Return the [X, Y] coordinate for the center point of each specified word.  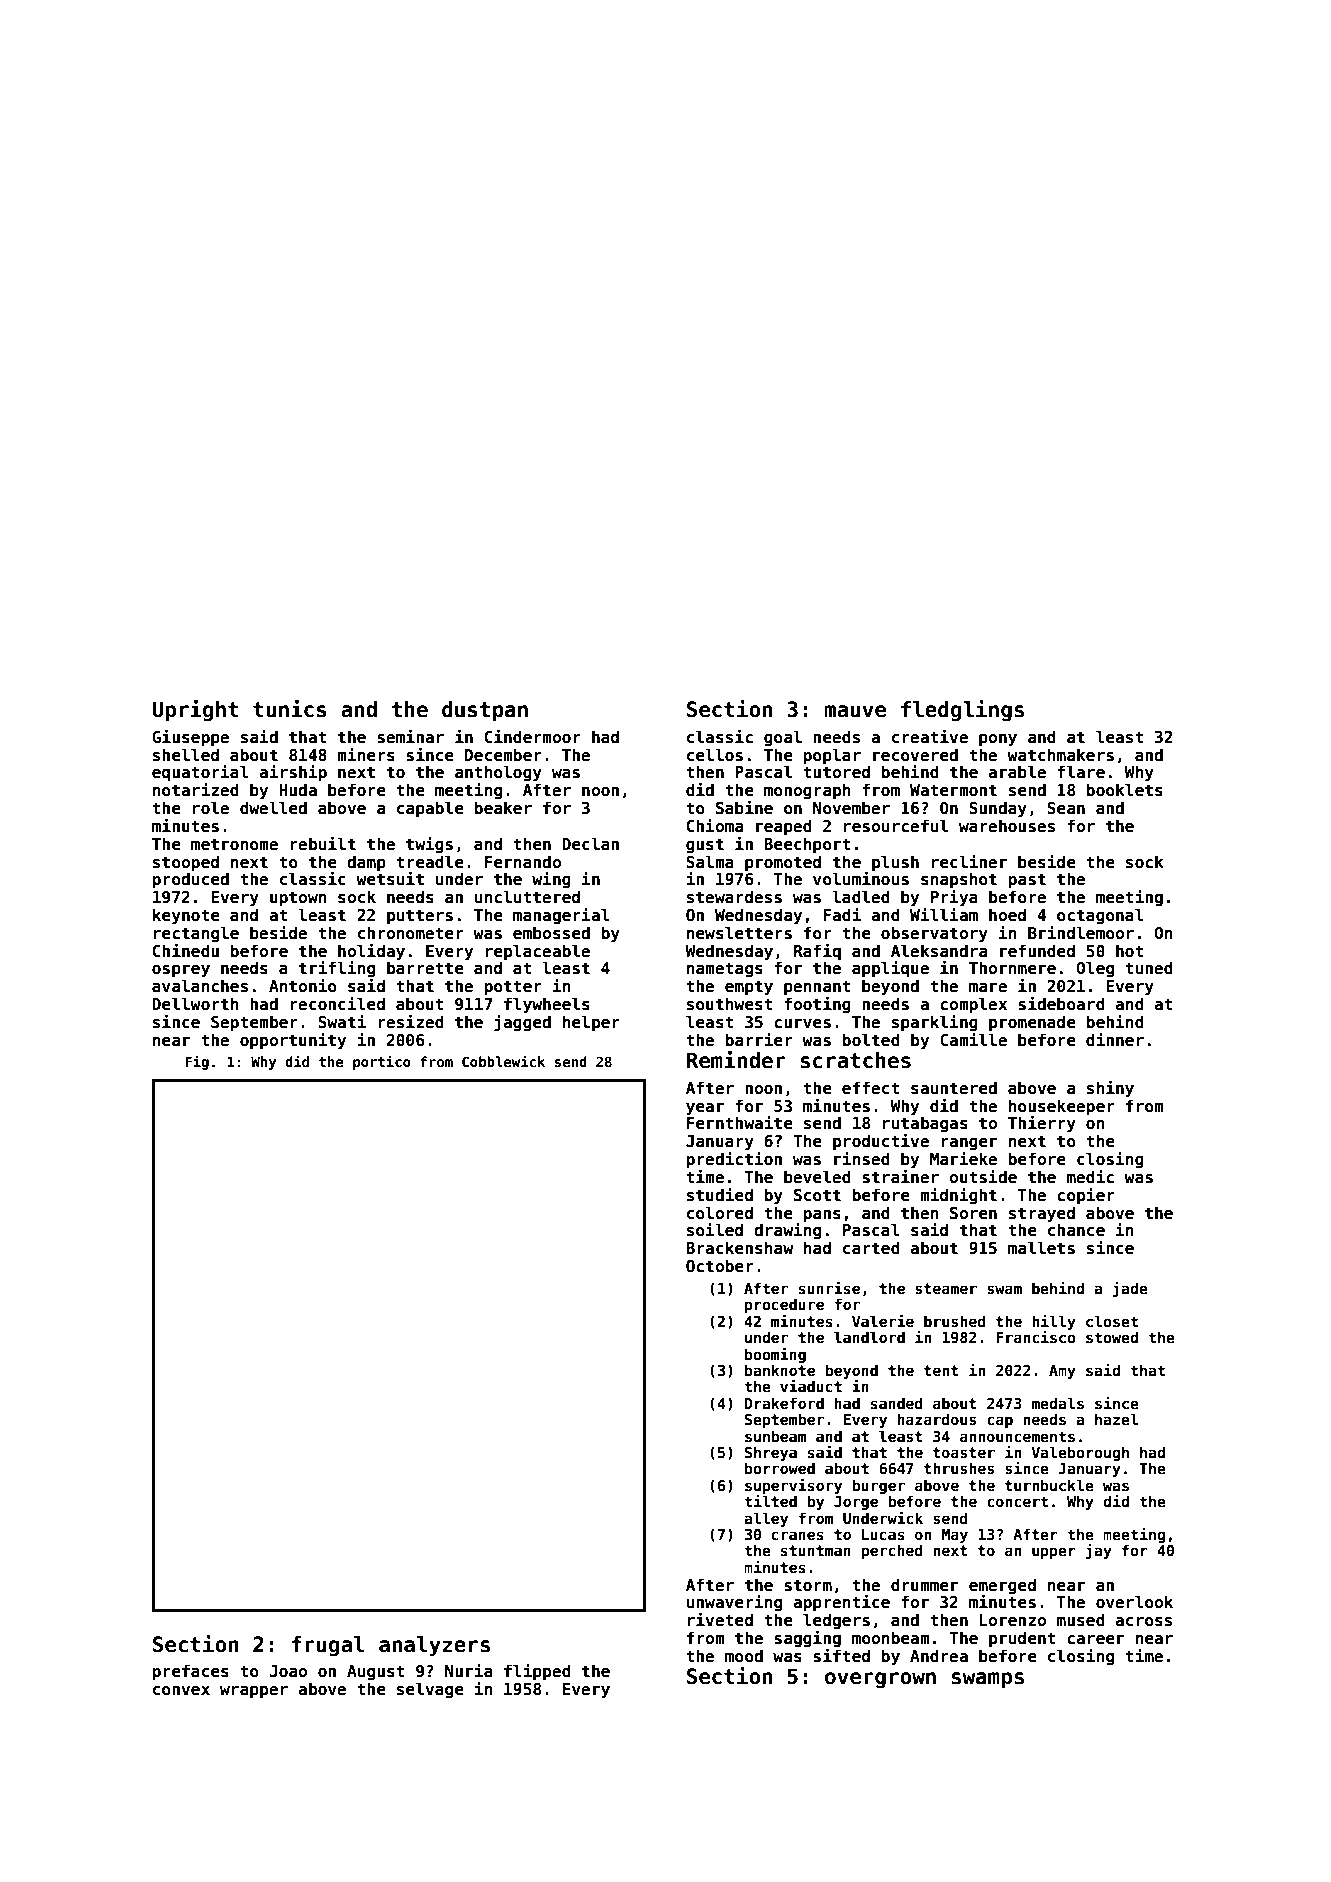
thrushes [959, 1468]
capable [430, 809]
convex [181, 1691]
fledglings [962, 711]
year [705, 1109]
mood [744, 1655]
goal [783, 738]
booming [775, 1355]
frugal [328, 1646]
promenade [1032, 1023]
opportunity [293, 1041]
